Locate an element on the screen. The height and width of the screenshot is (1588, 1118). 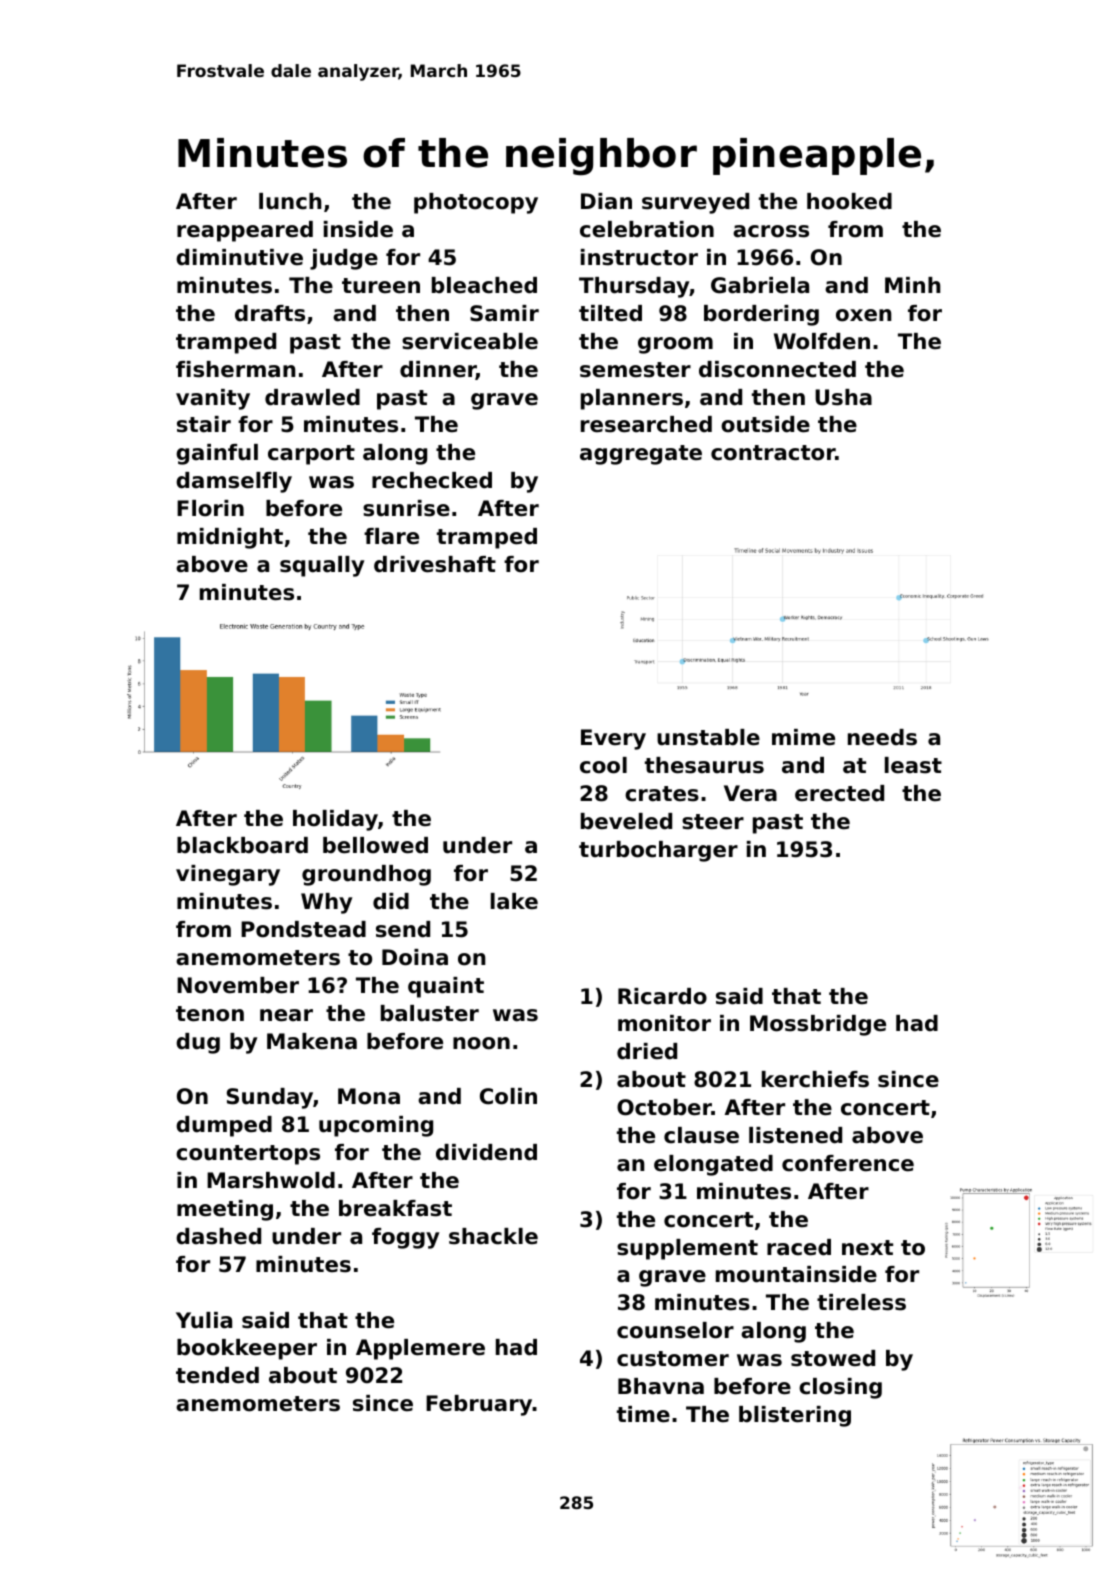
squally is located at coordinates (322, 566).
